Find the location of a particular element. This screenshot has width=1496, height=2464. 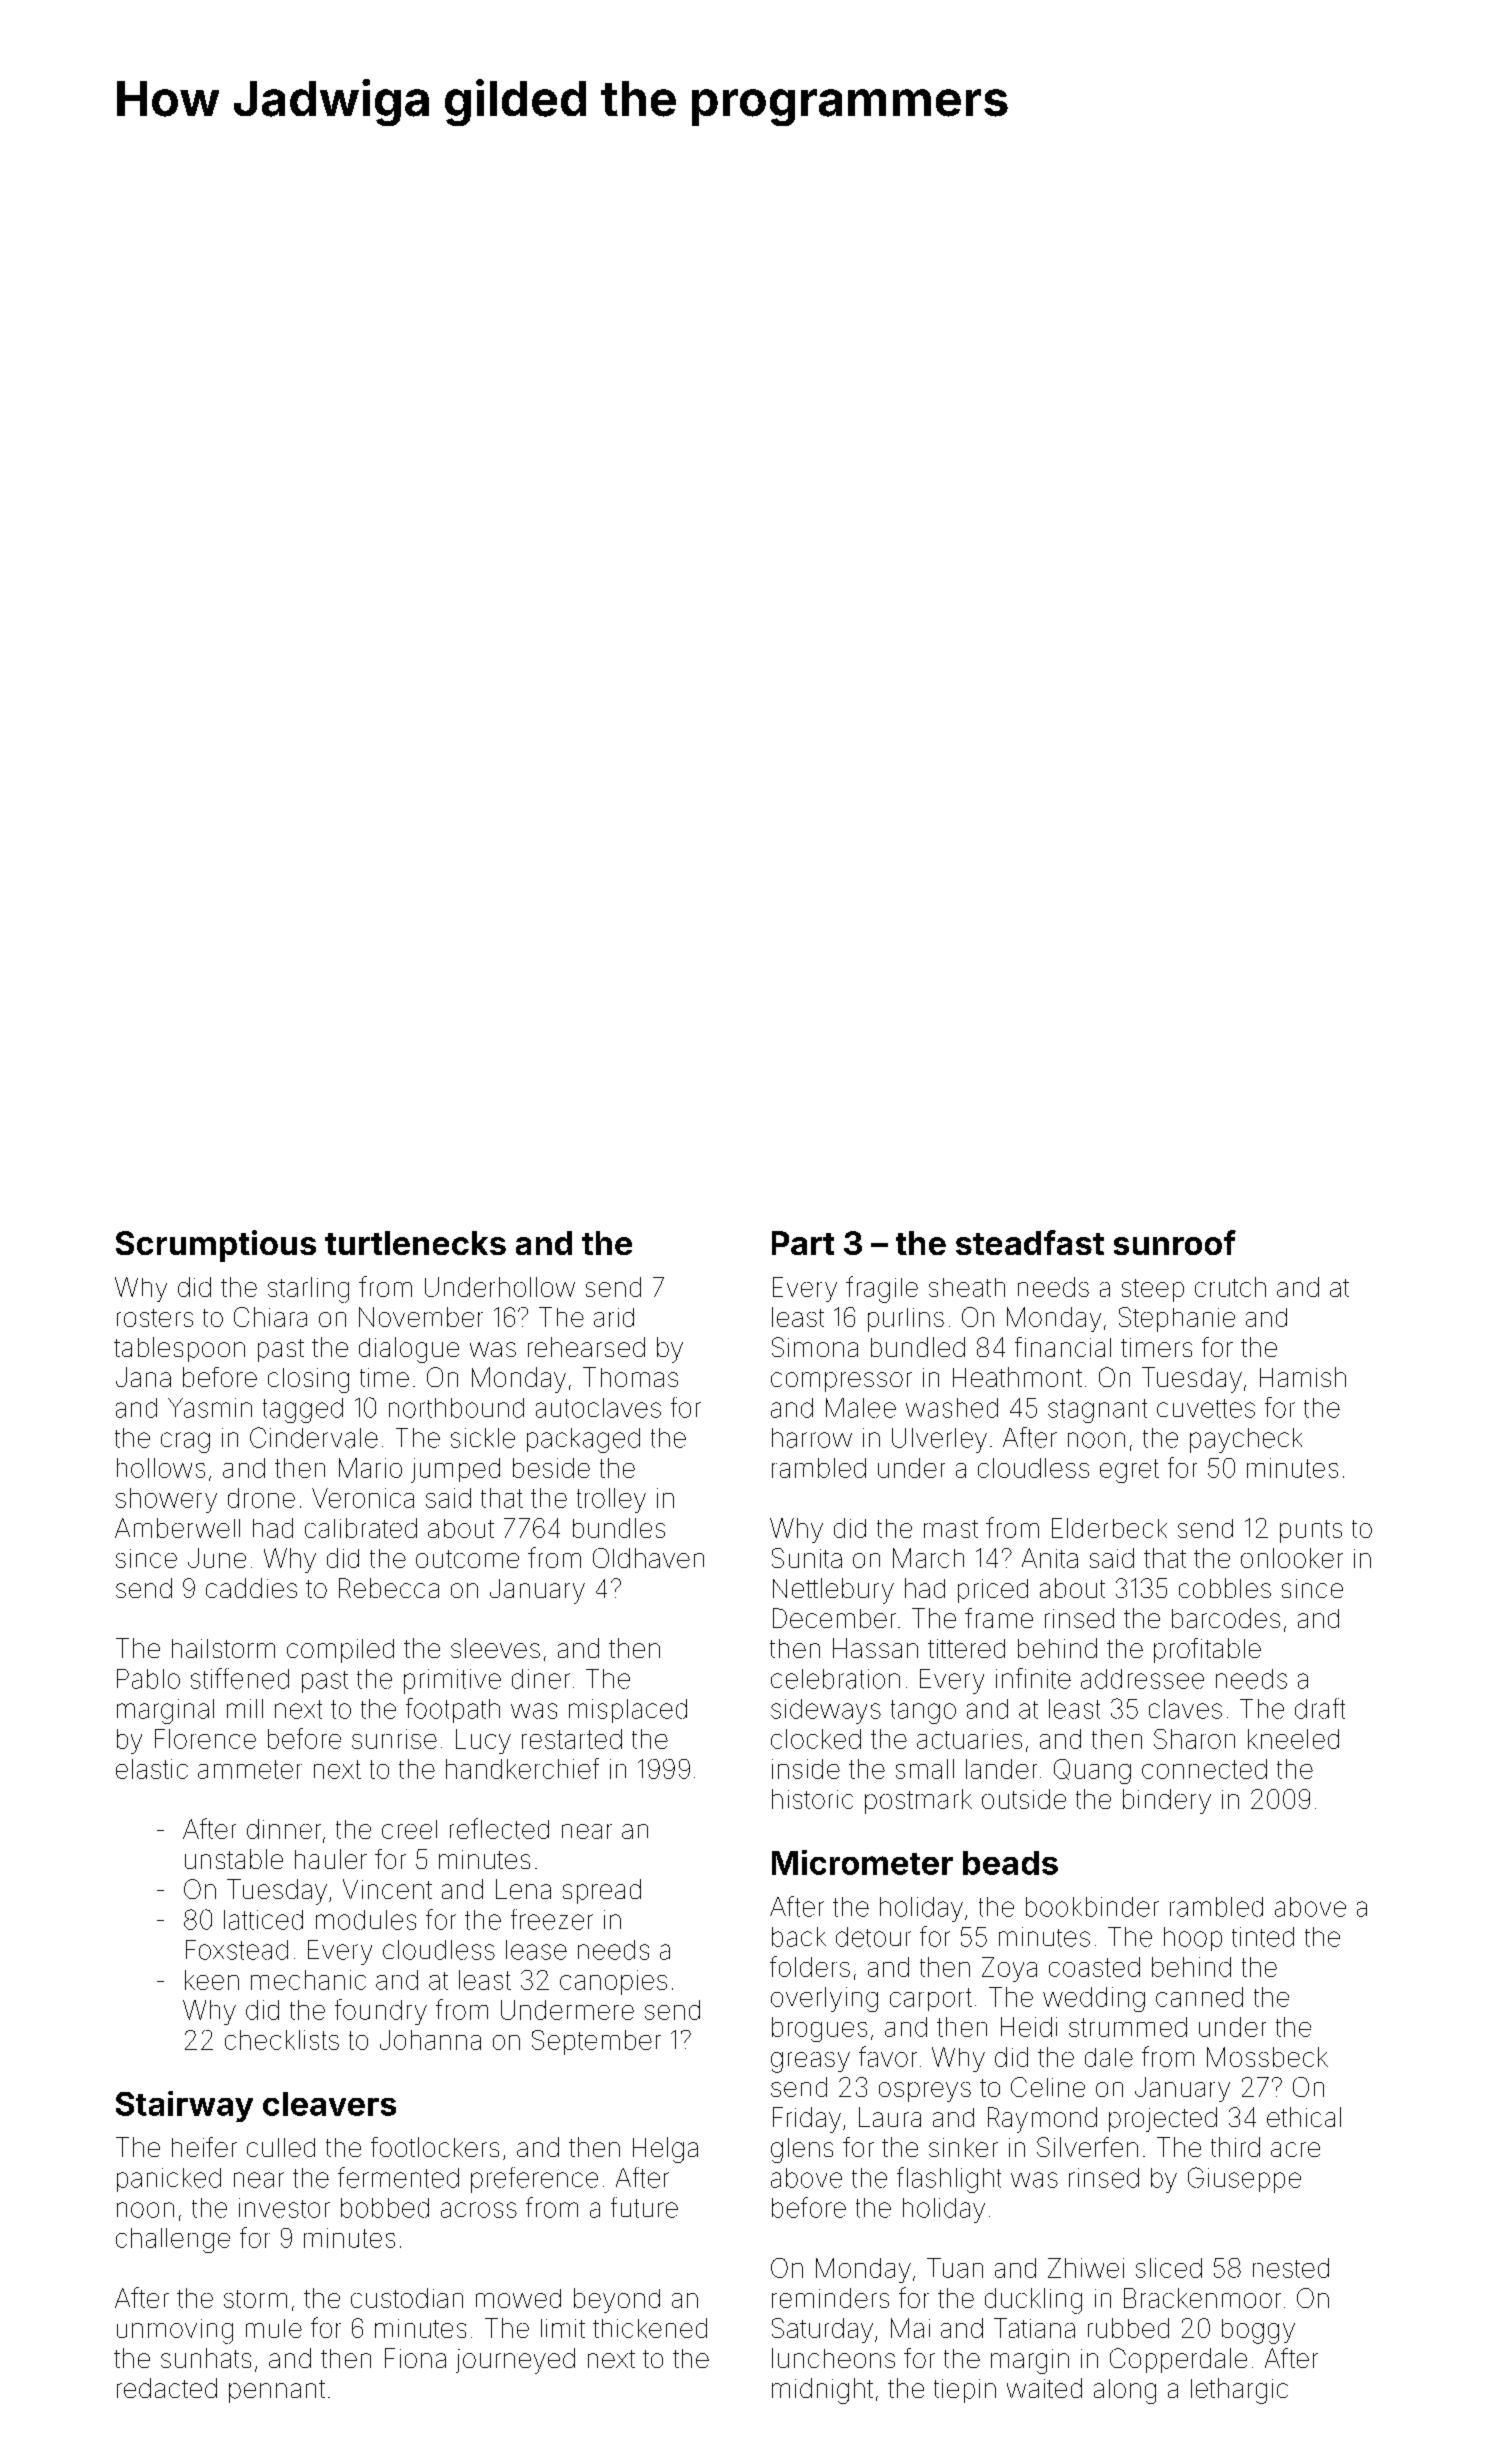

Scrumptious is located at coordinates (216, 1246).
